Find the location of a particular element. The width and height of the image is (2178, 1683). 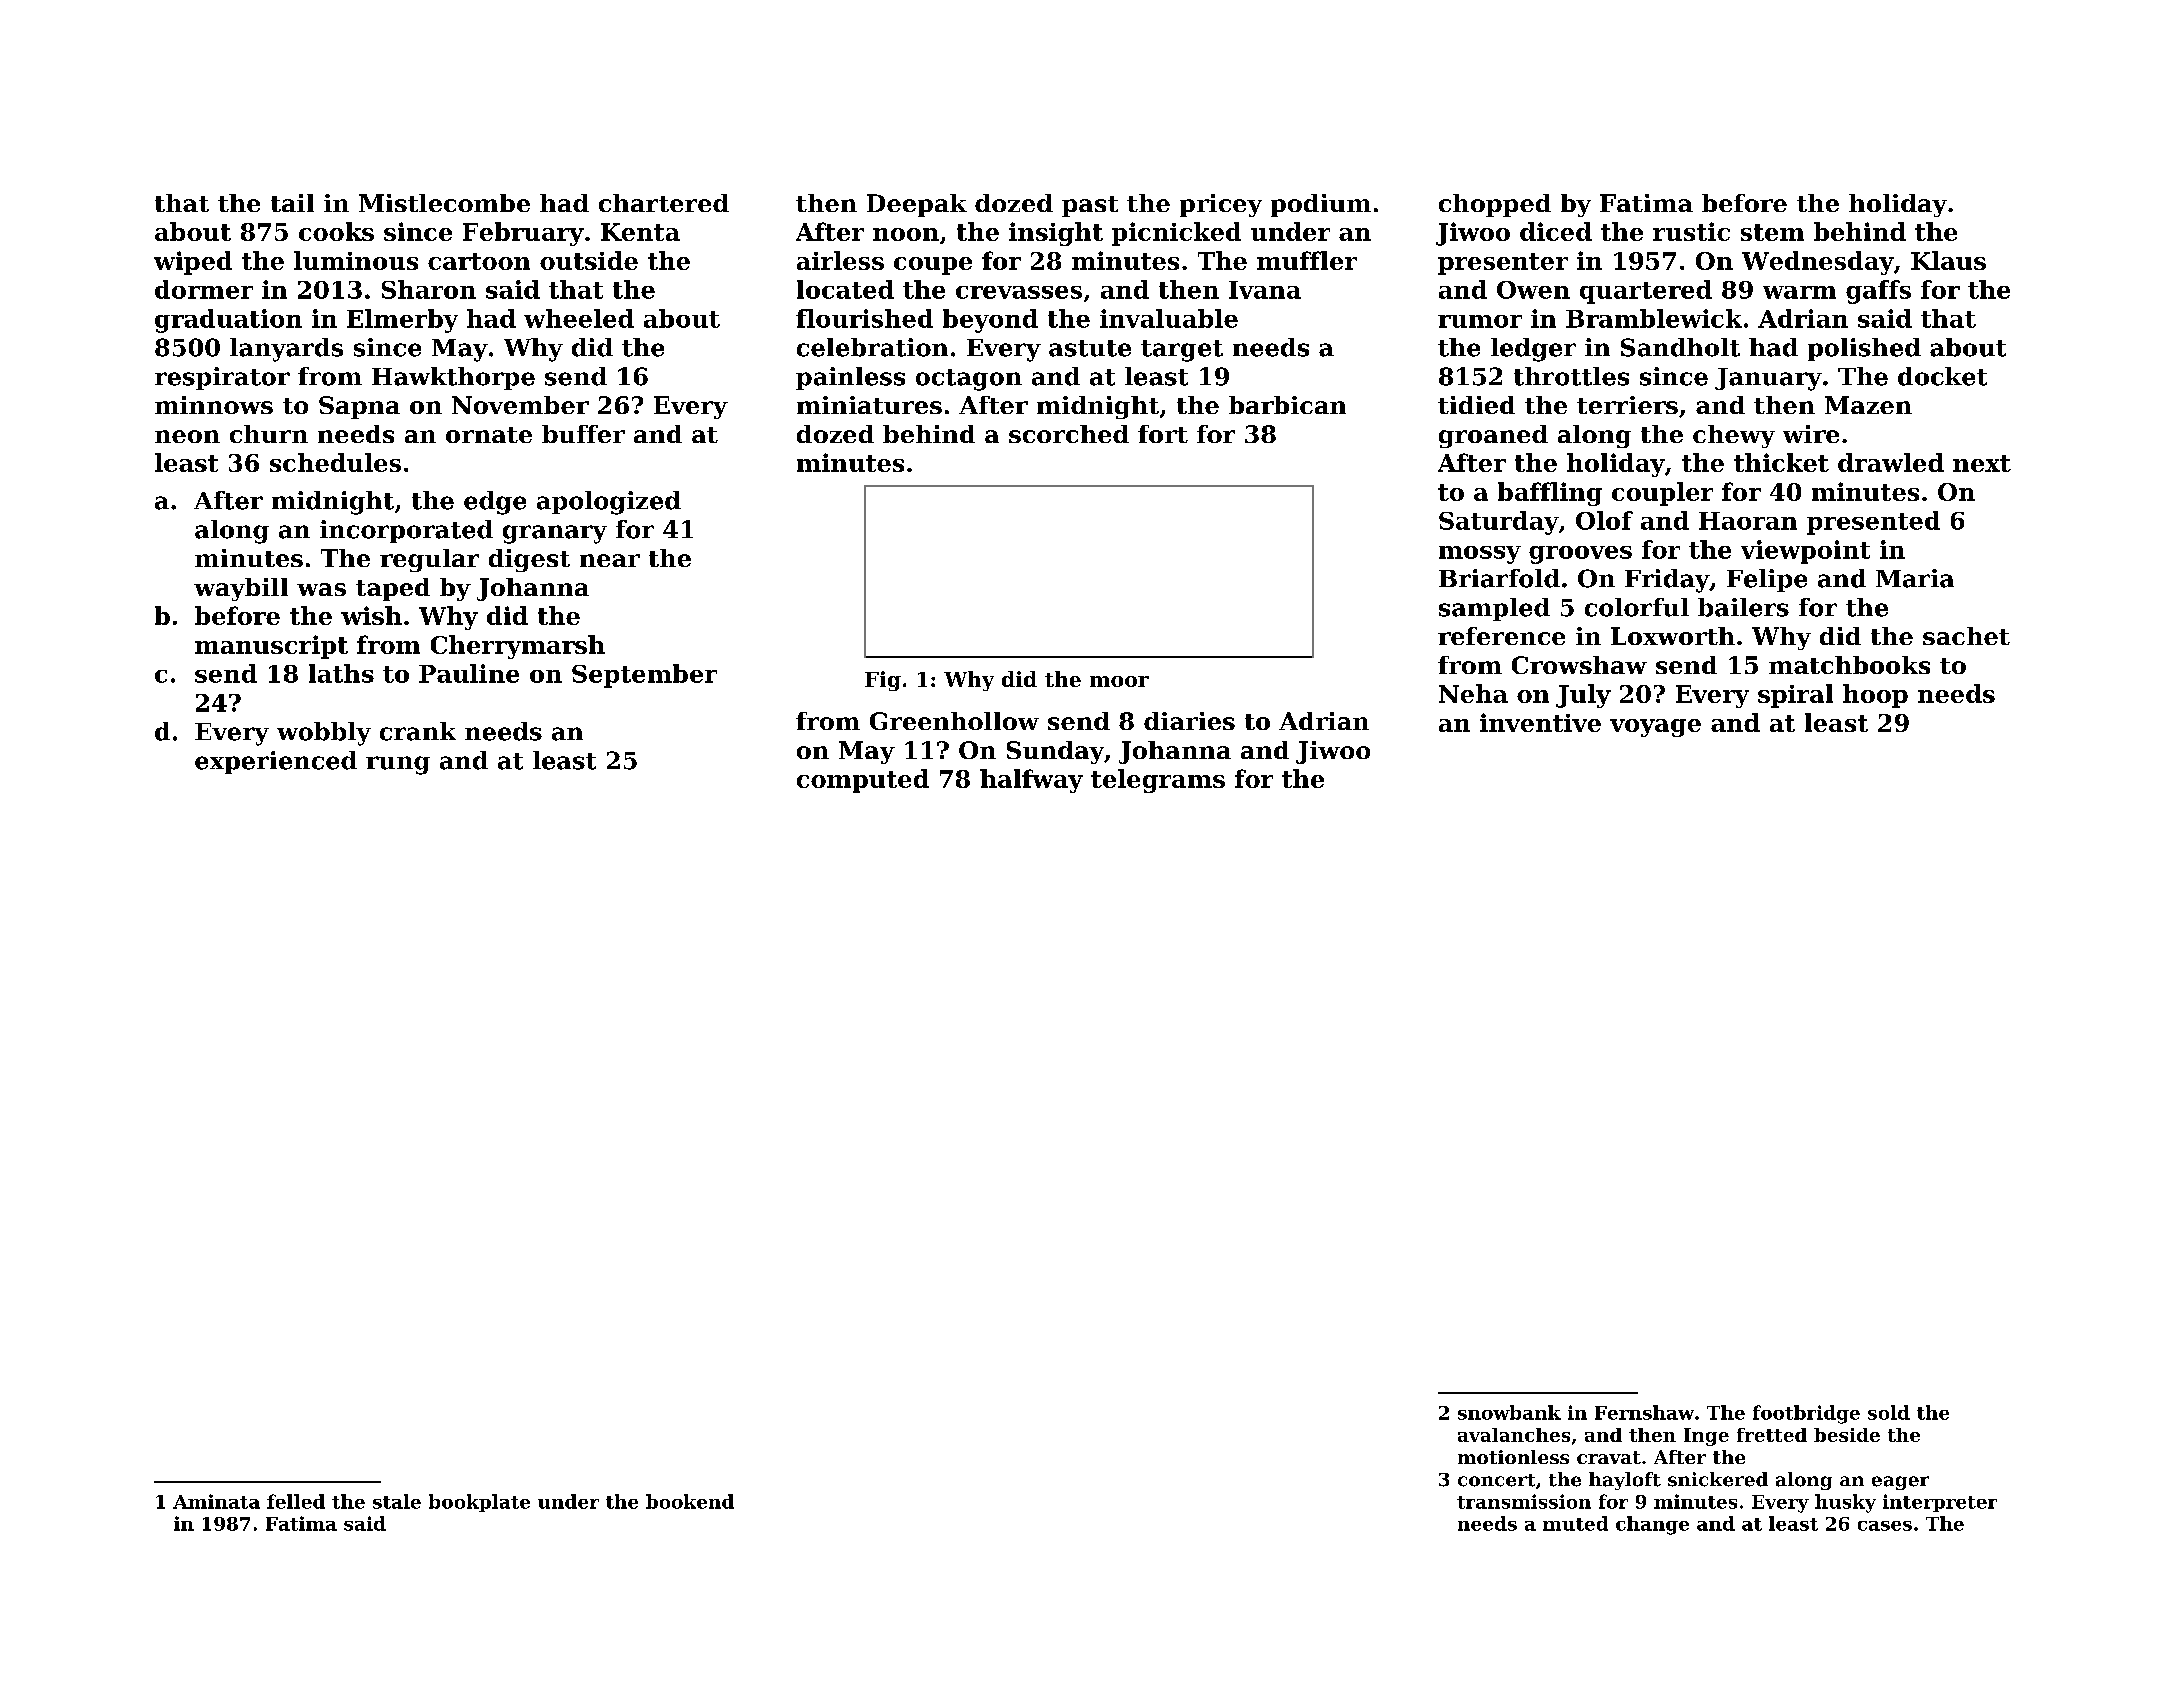

chopped is located at coordinates (1495, 205).
